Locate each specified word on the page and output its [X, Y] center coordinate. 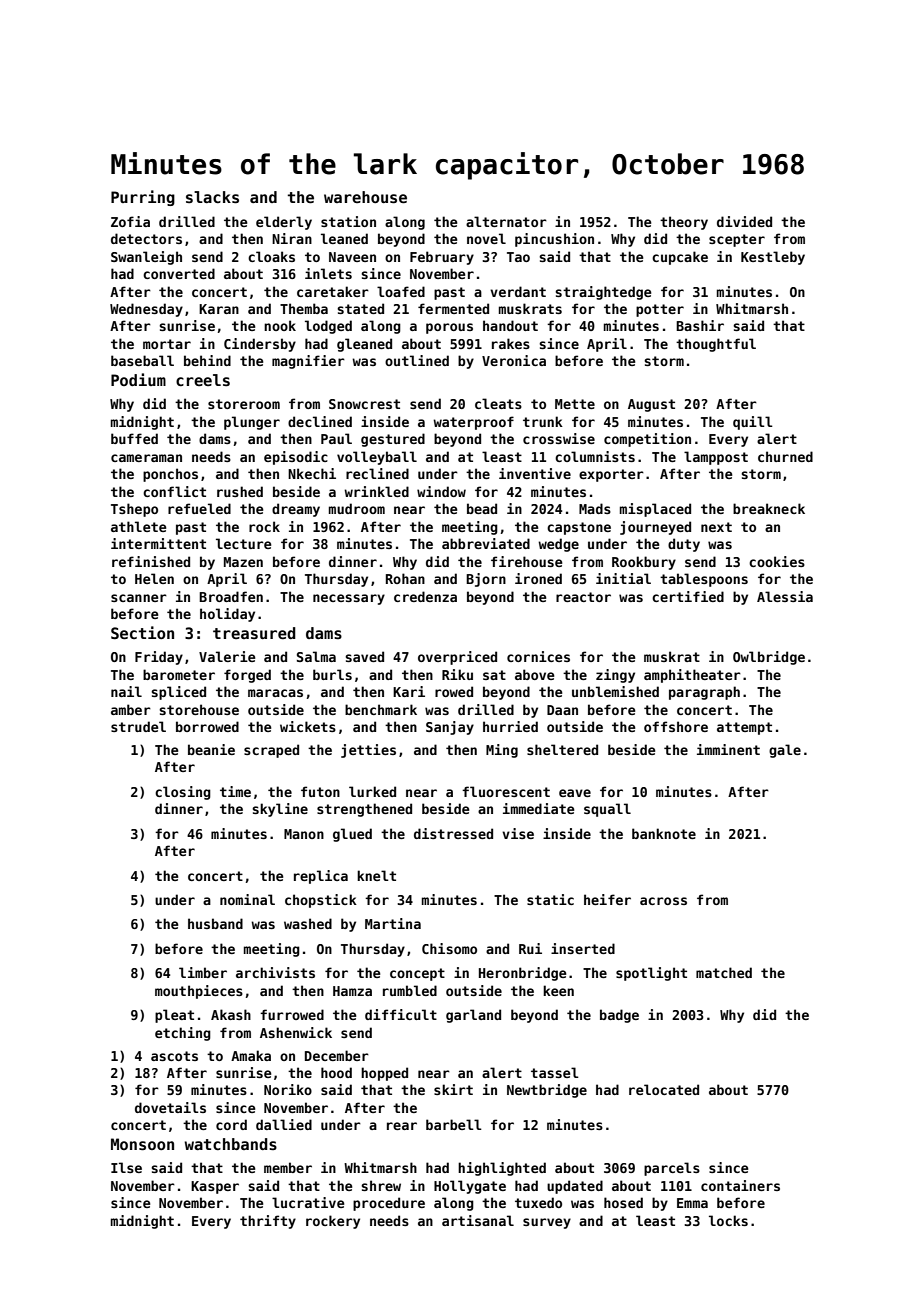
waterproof [473, 423]
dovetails [170, 1107]
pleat [174, 1016]
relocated [664, 1089]
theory [684, 223]
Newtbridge [547, 1091]
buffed [134, 438]
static [550, 899]
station [348, 221]
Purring [143, 198]
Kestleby [773, 258]
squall [607, 810]
